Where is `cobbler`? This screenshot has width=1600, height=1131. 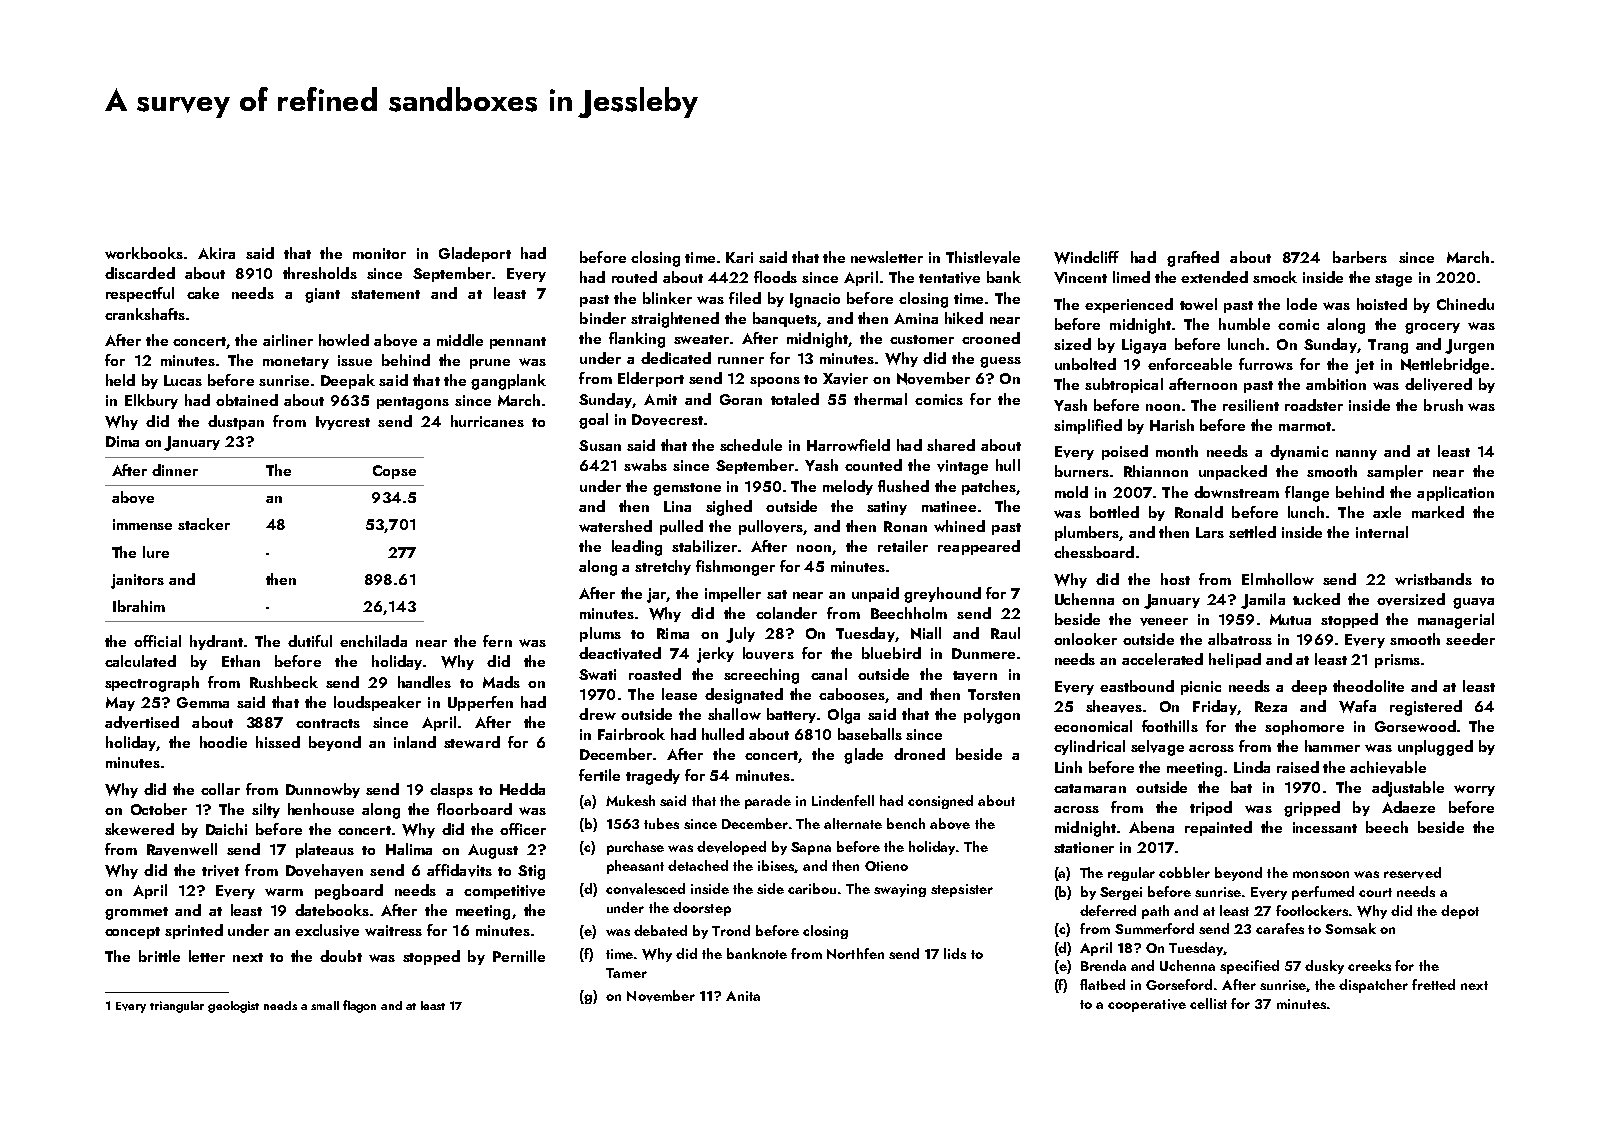
cobbler is located at coordinates (1184, 872).
